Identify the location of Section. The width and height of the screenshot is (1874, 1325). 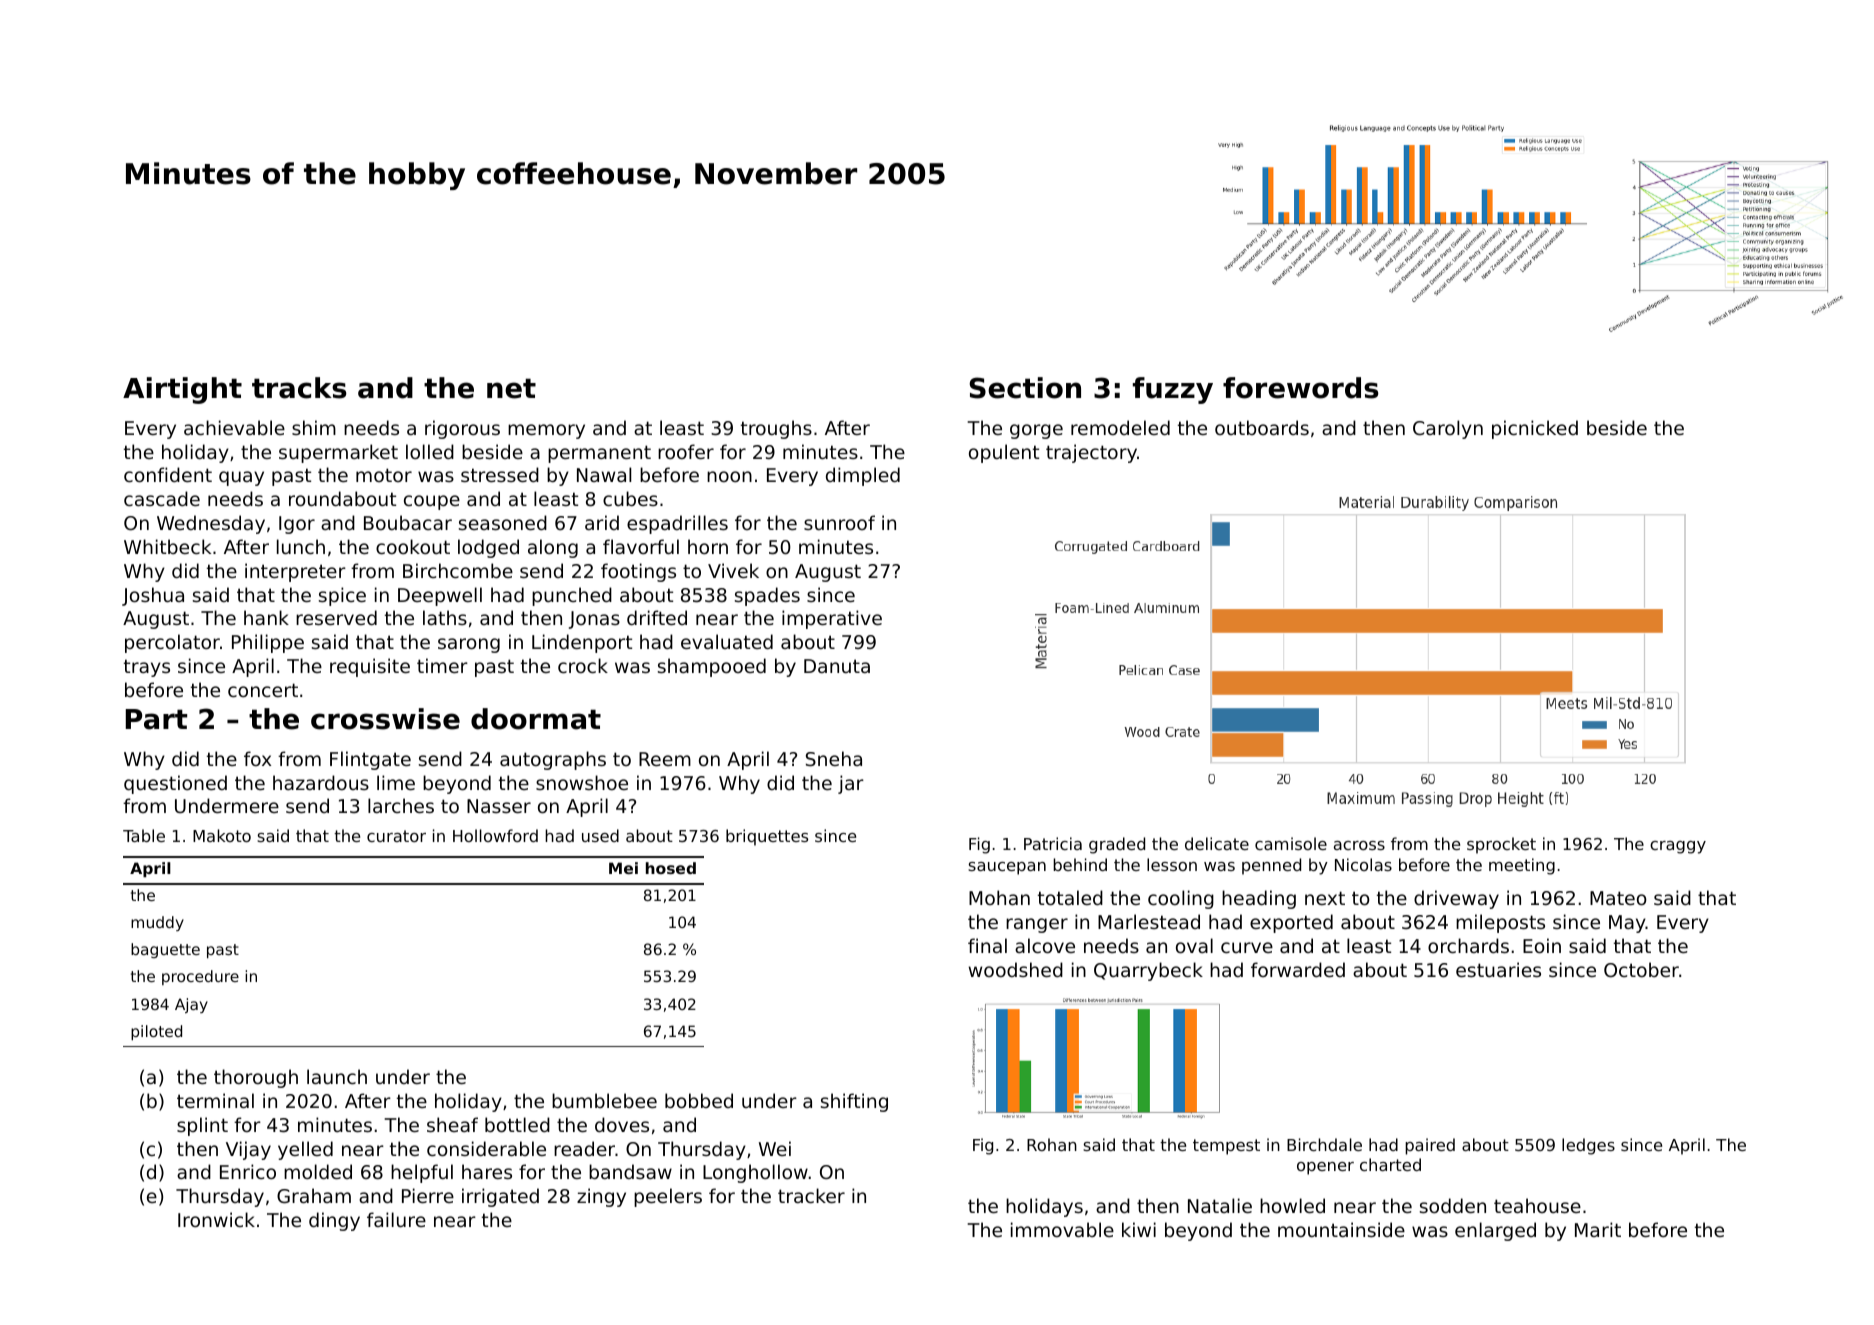
(1025, 388).
